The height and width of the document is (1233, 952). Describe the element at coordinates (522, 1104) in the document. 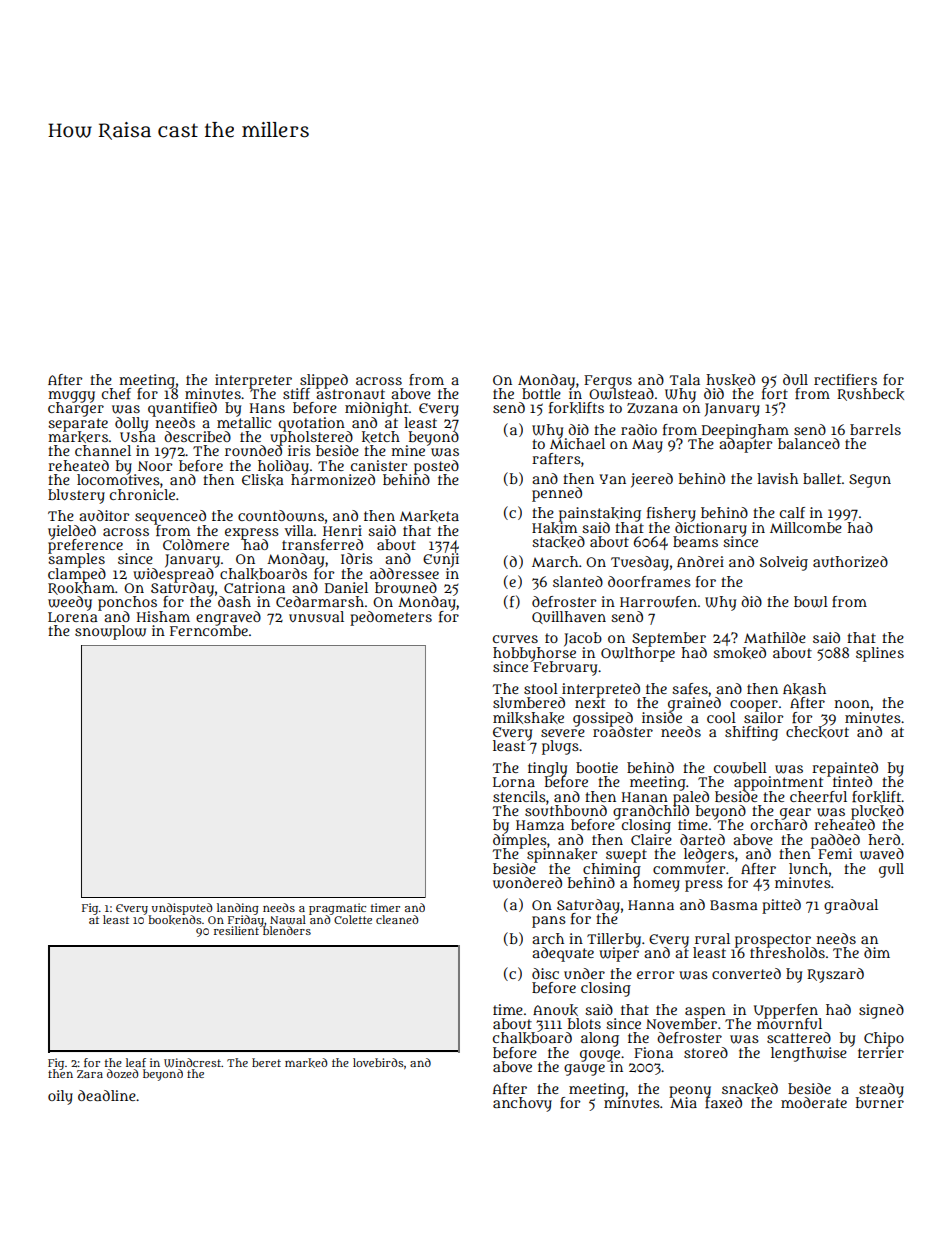

I see `anchovy` at that location.
